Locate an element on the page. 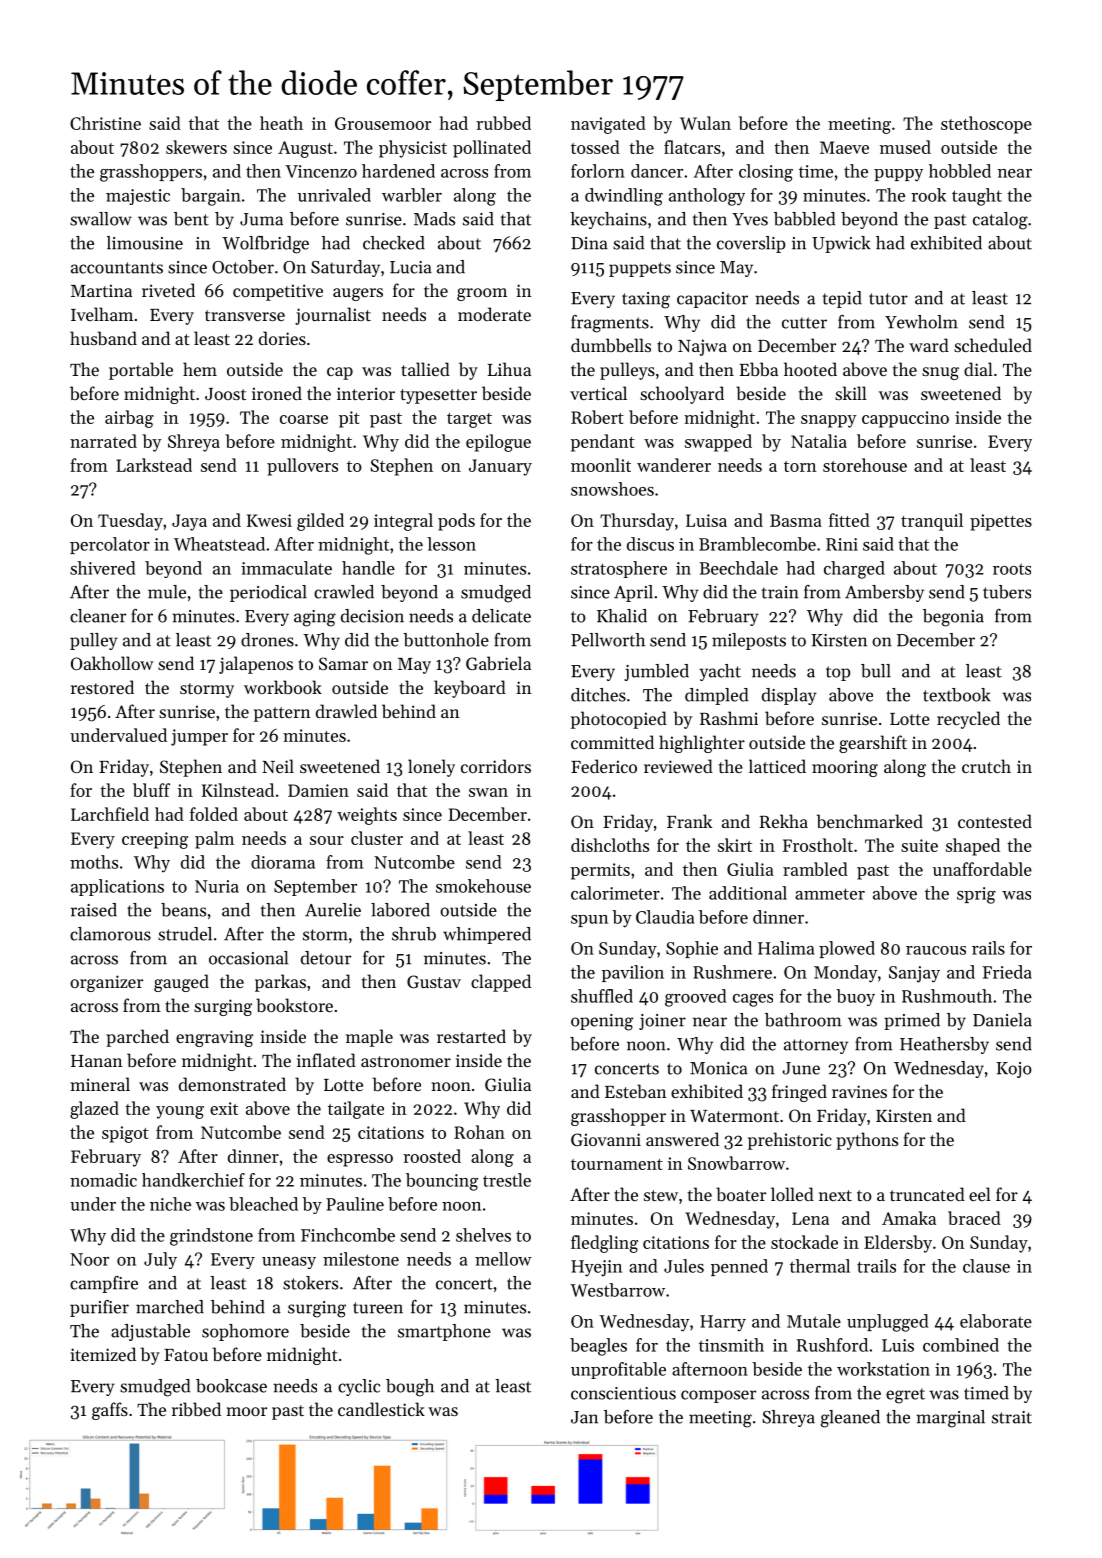 This page has height=1558, width=1102. stethoscope is located at coordinates (986, 125).
